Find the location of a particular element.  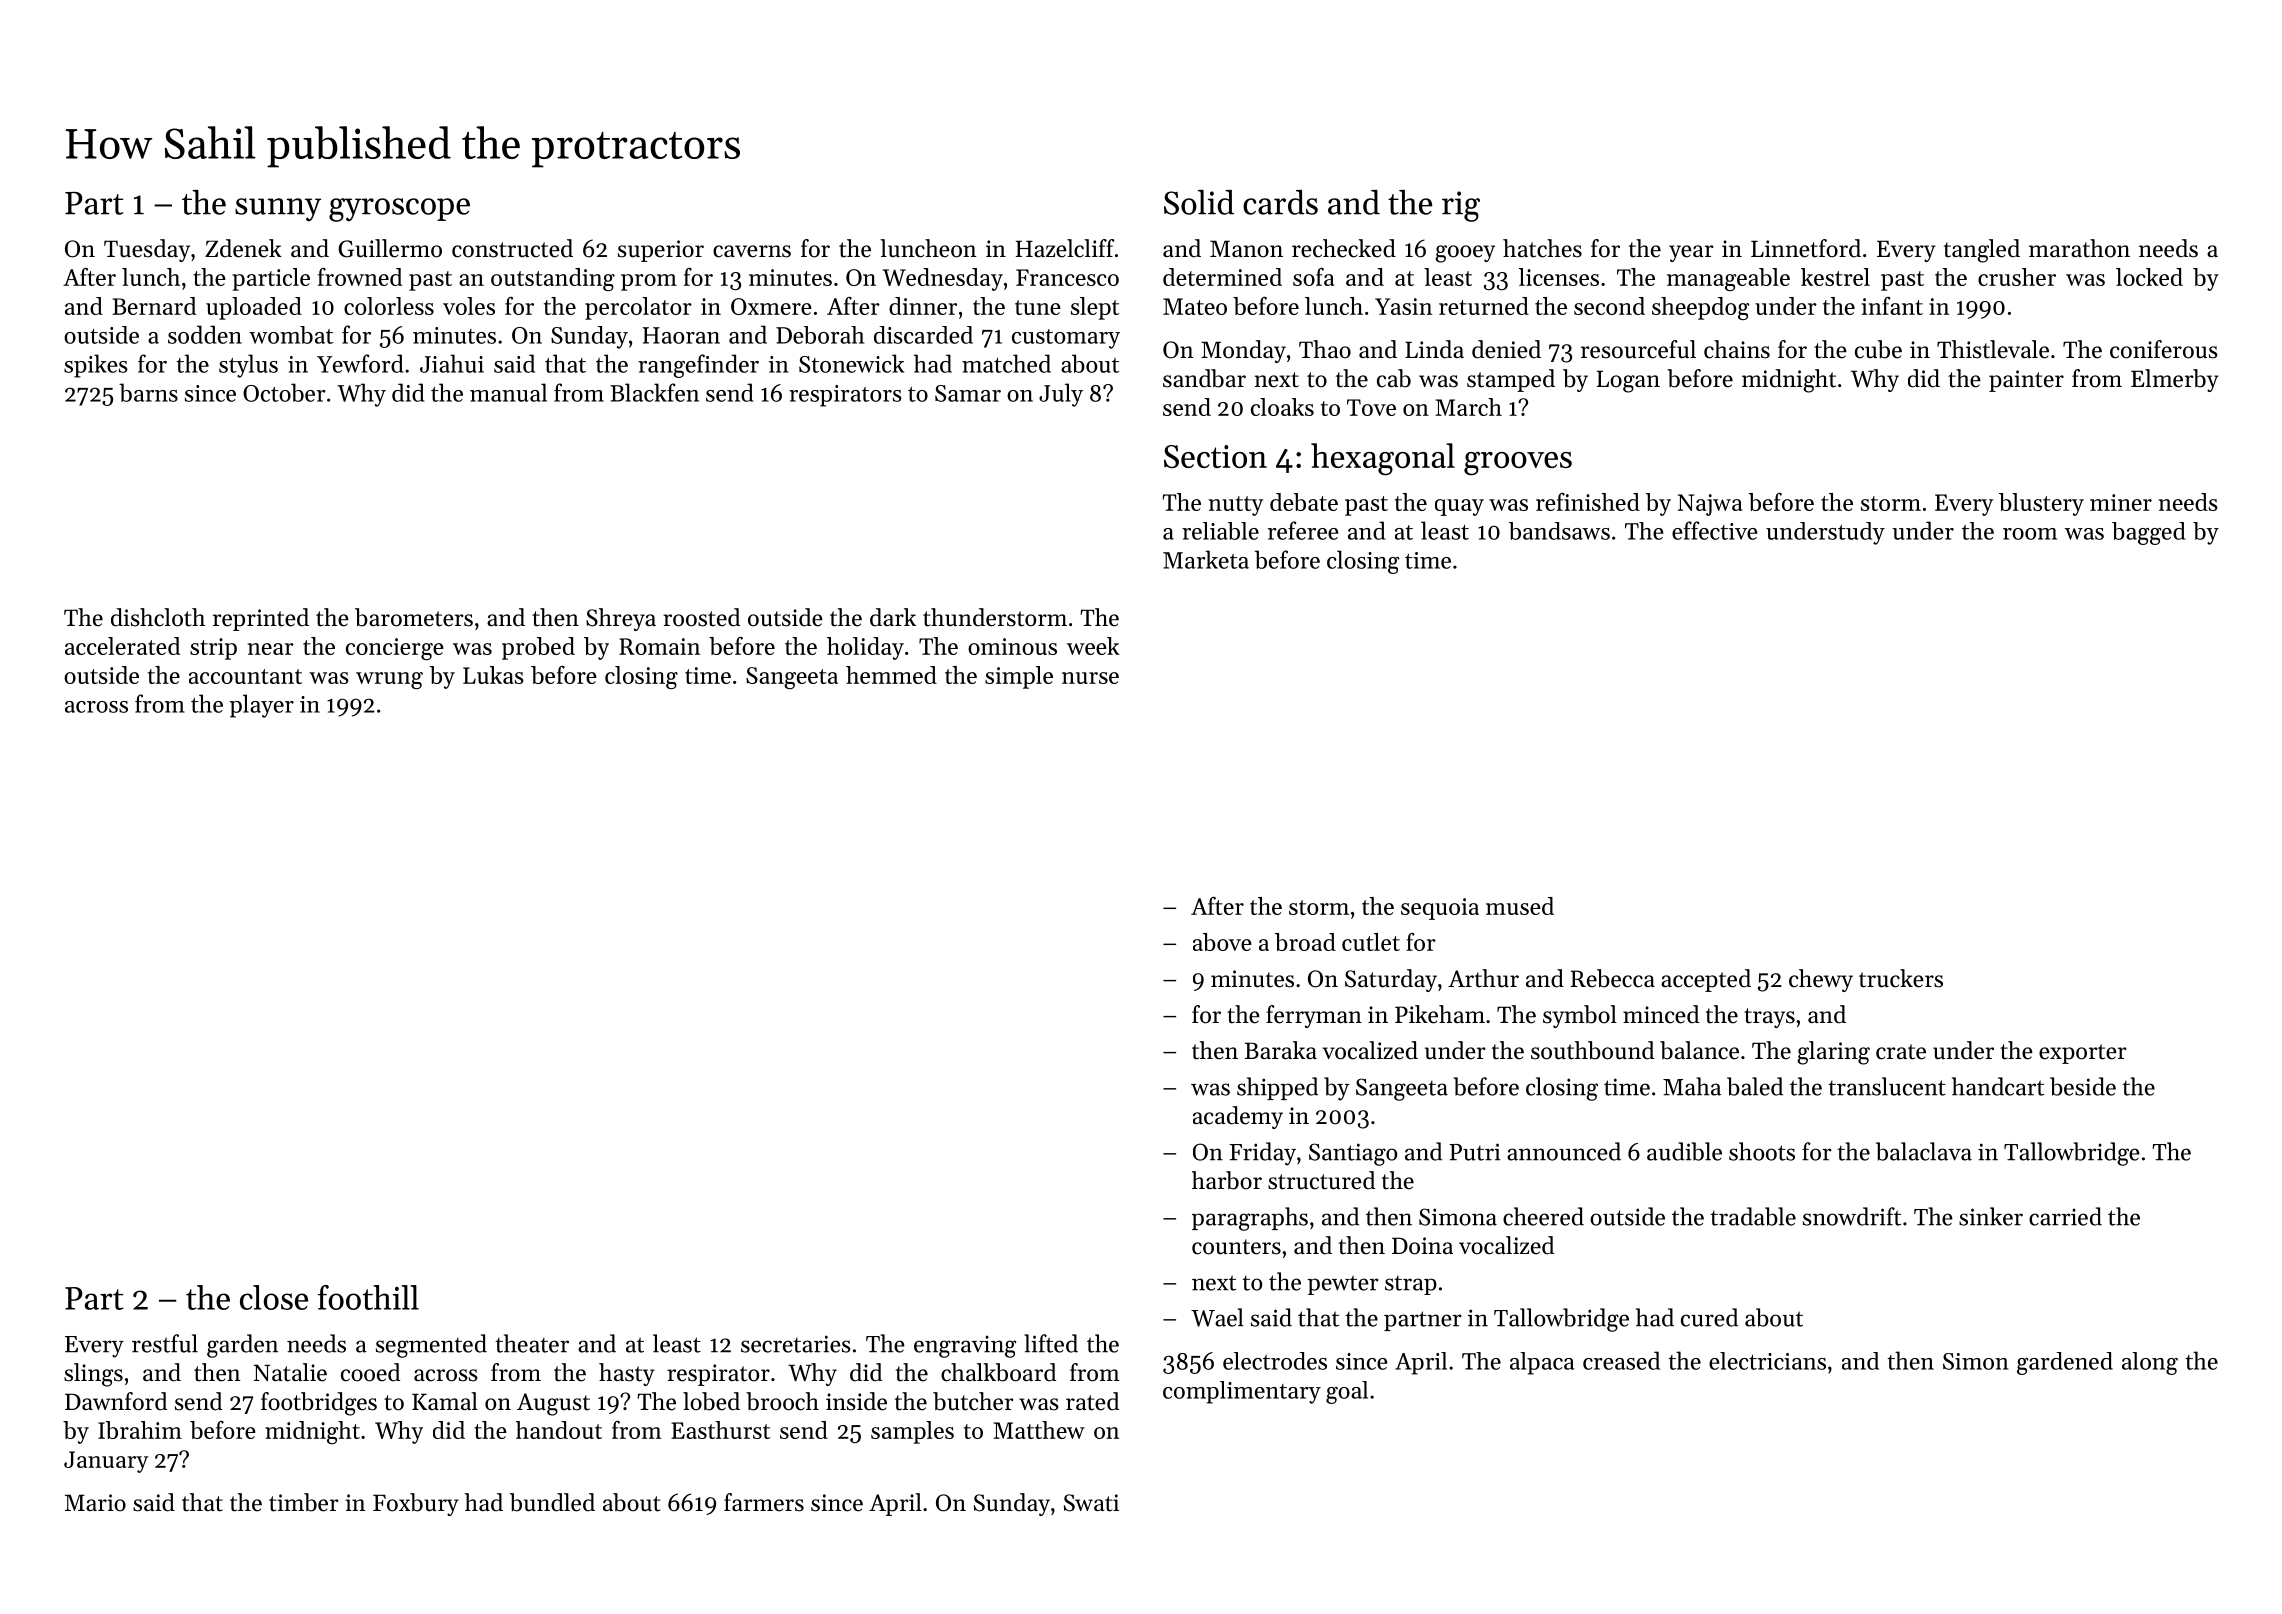

Shreya is located at coordinates (621, 619).
